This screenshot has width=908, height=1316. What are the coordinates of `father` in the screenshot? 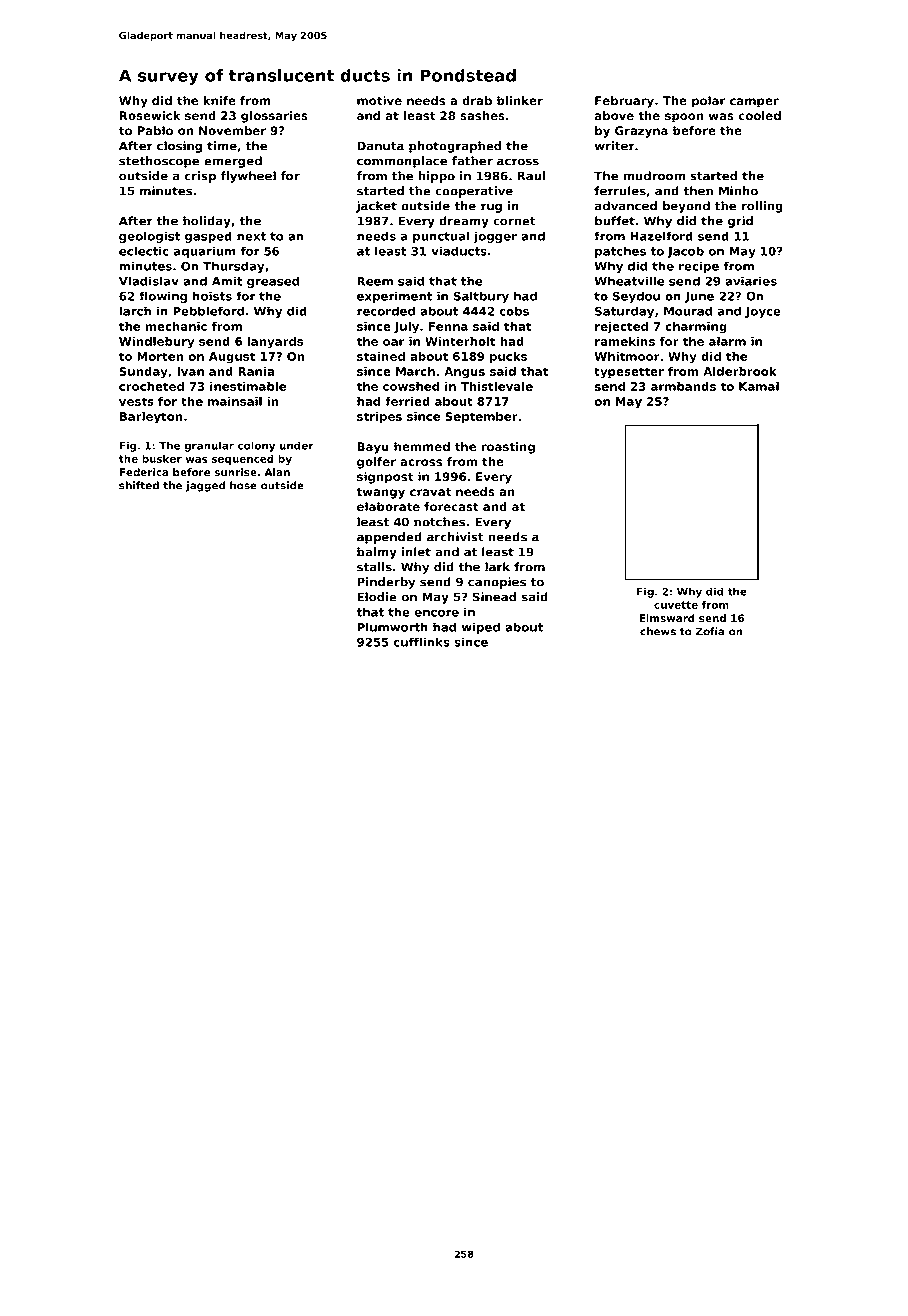 It's located at (472, 161).
